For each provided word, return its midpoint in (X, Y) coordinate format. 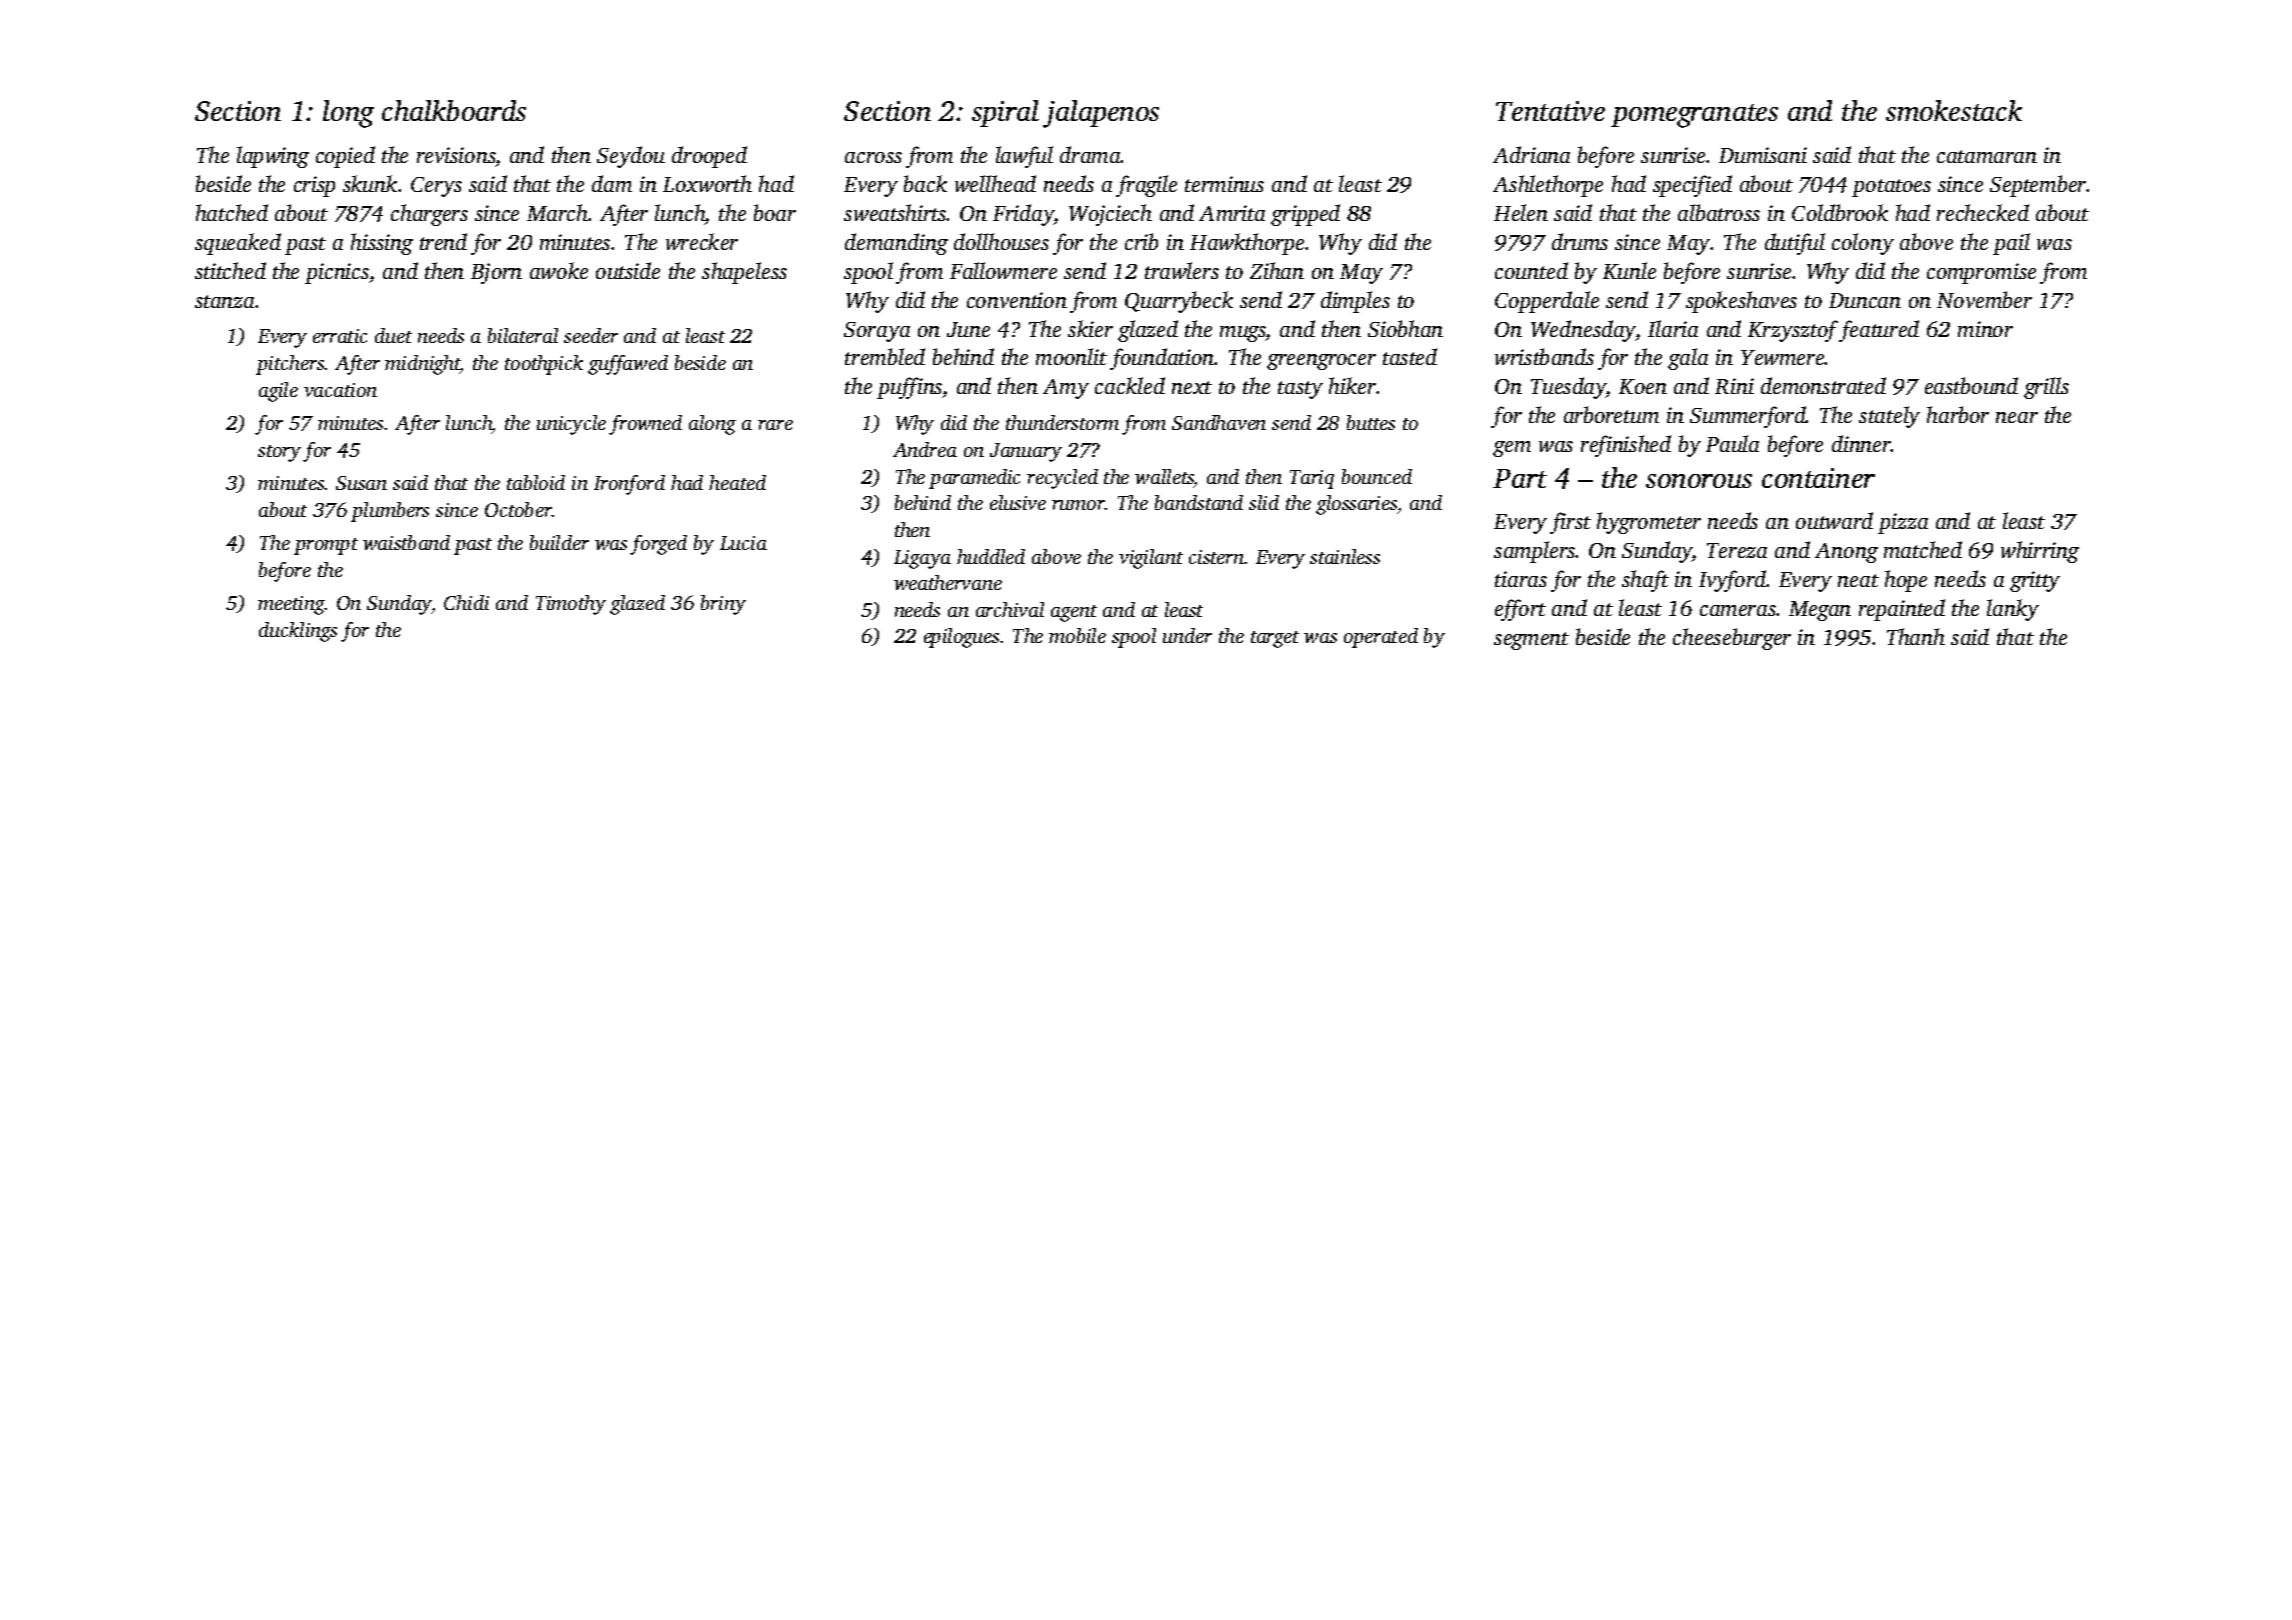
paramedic (974, 479)
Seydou (631, 157)
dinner (1862, 443)
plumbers (390, 512)
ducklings (298, 632)
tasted (1410, 356)
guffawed (628, 365)
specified (1692, 186)
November (1984, 299)
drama (1090, 154)
